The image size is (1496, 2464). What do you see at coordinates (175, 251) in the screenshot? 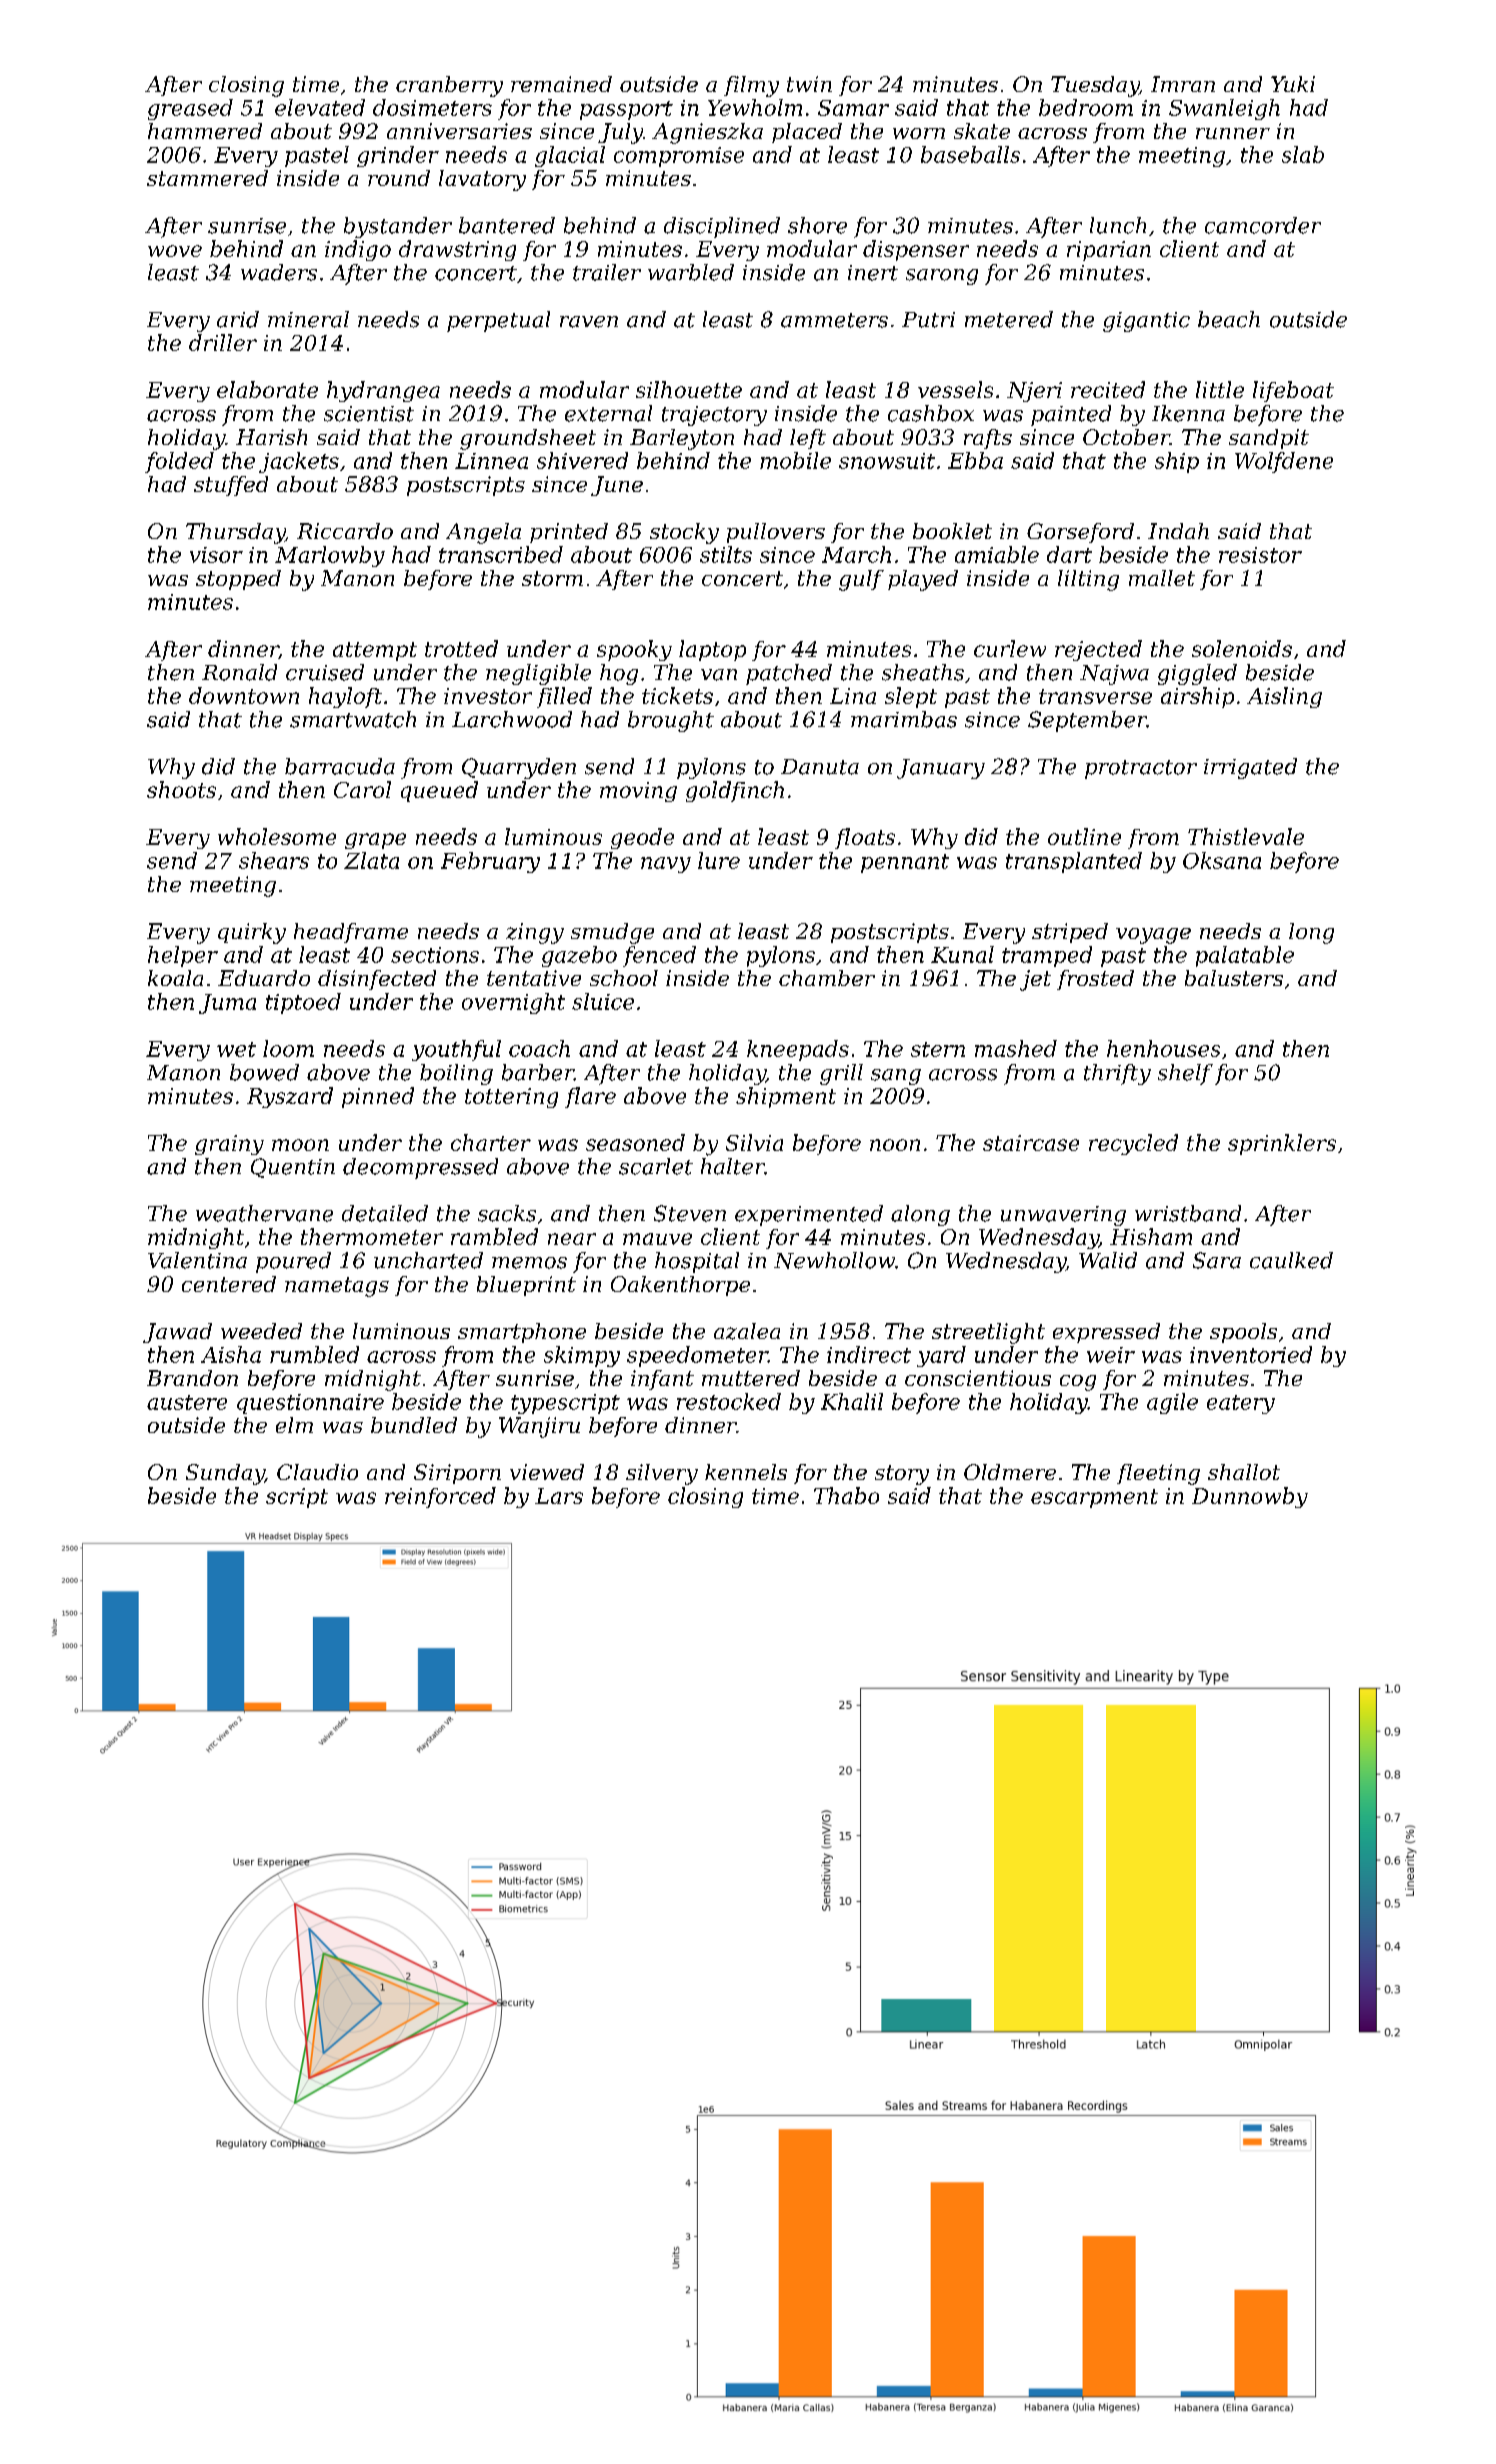
I see `wove` at bounding box center [175, 251].
